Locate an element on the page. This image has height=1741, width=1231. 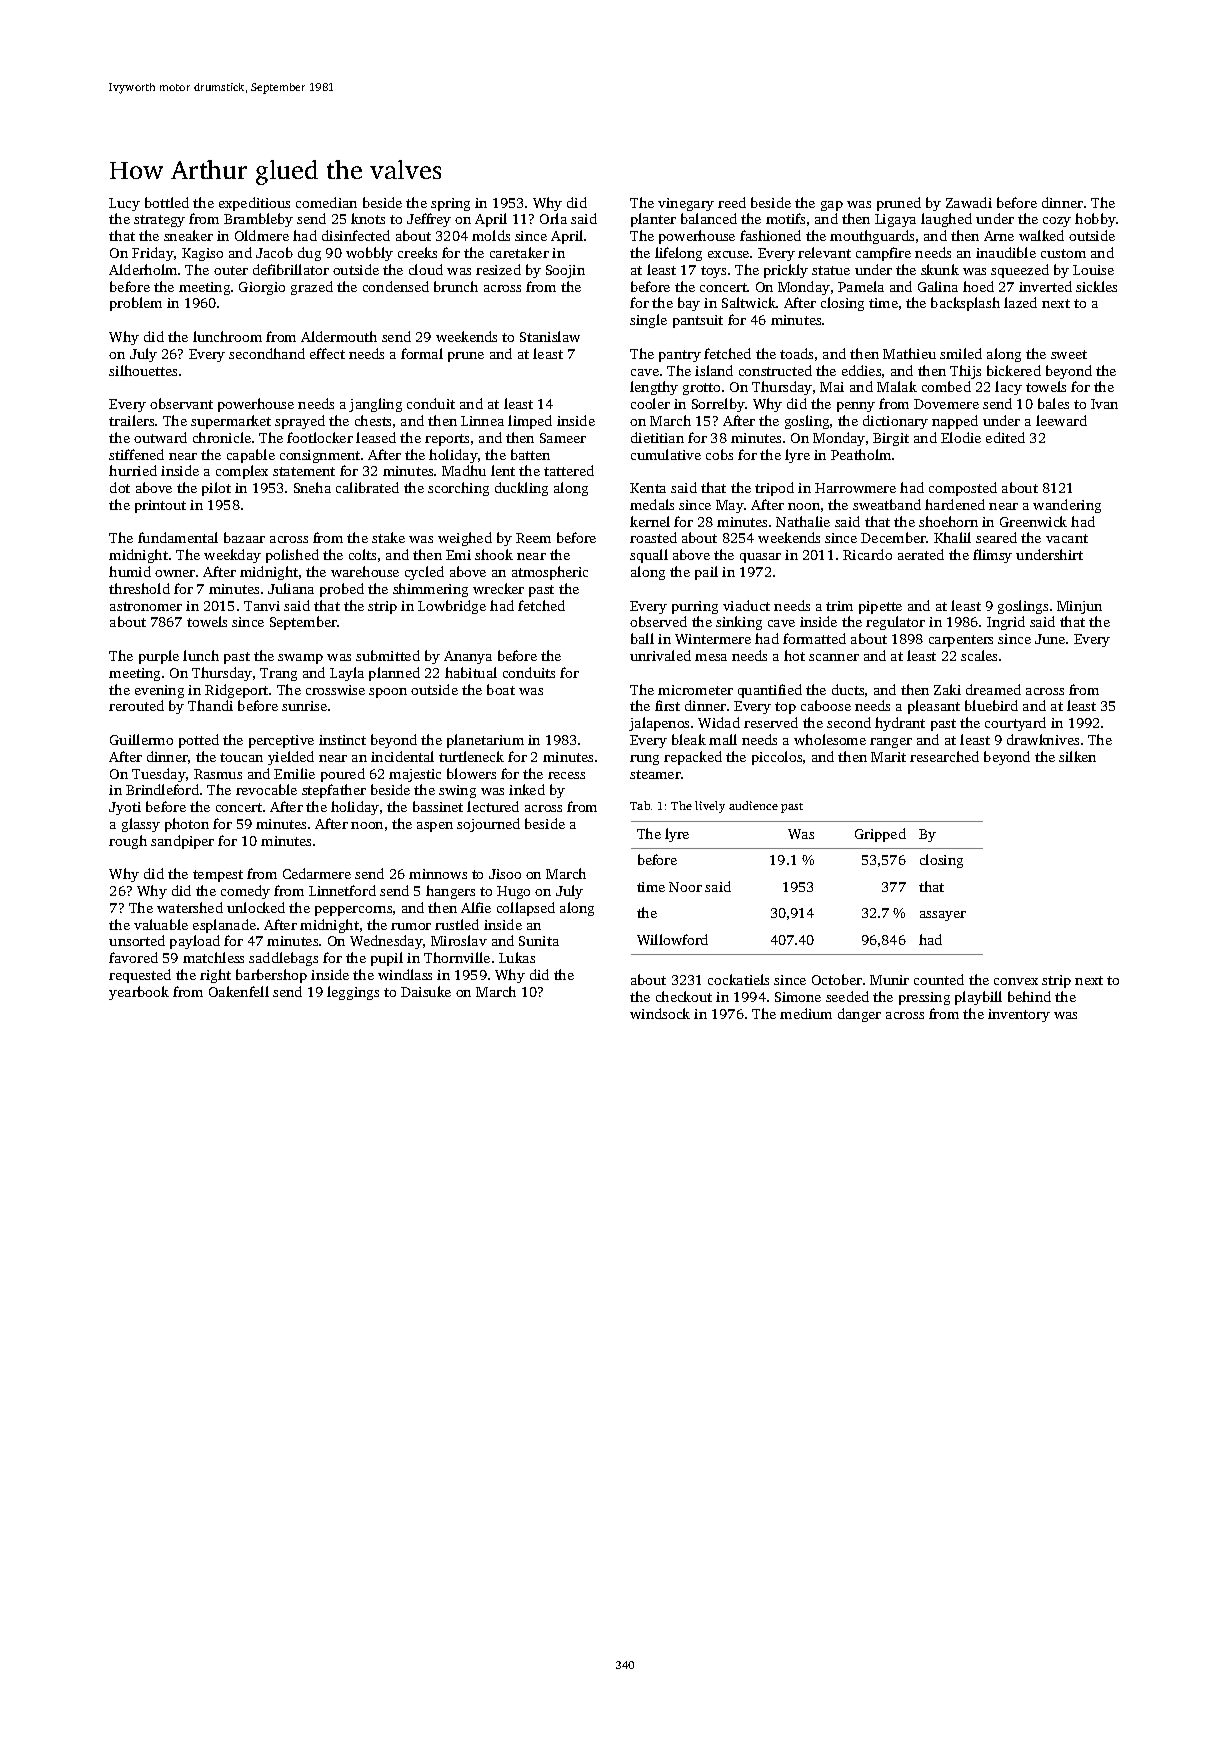
Zawadi is located at coordinates (969, 202).
